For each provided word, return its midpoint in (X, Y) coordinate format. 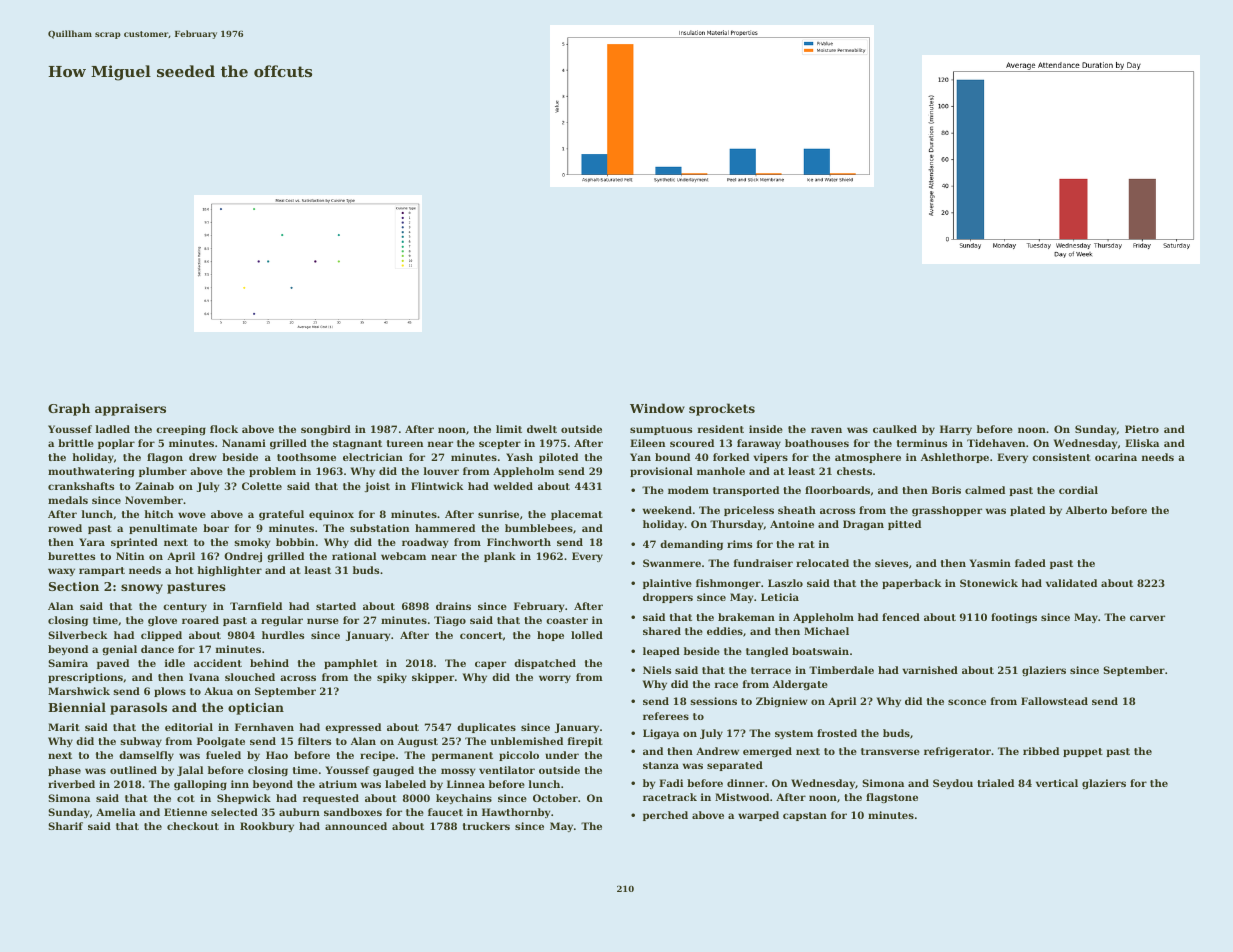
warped (758, 816)
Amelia (116, 812)
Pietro (1142, 429)
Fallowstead (1054, 701)
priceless (749, 511)
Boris (946, 490)
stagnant (357, 444)
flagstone (892, 798)
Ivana (204, 677)
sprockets (722, 409)
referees (666, 716)
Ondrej (243, 557)
